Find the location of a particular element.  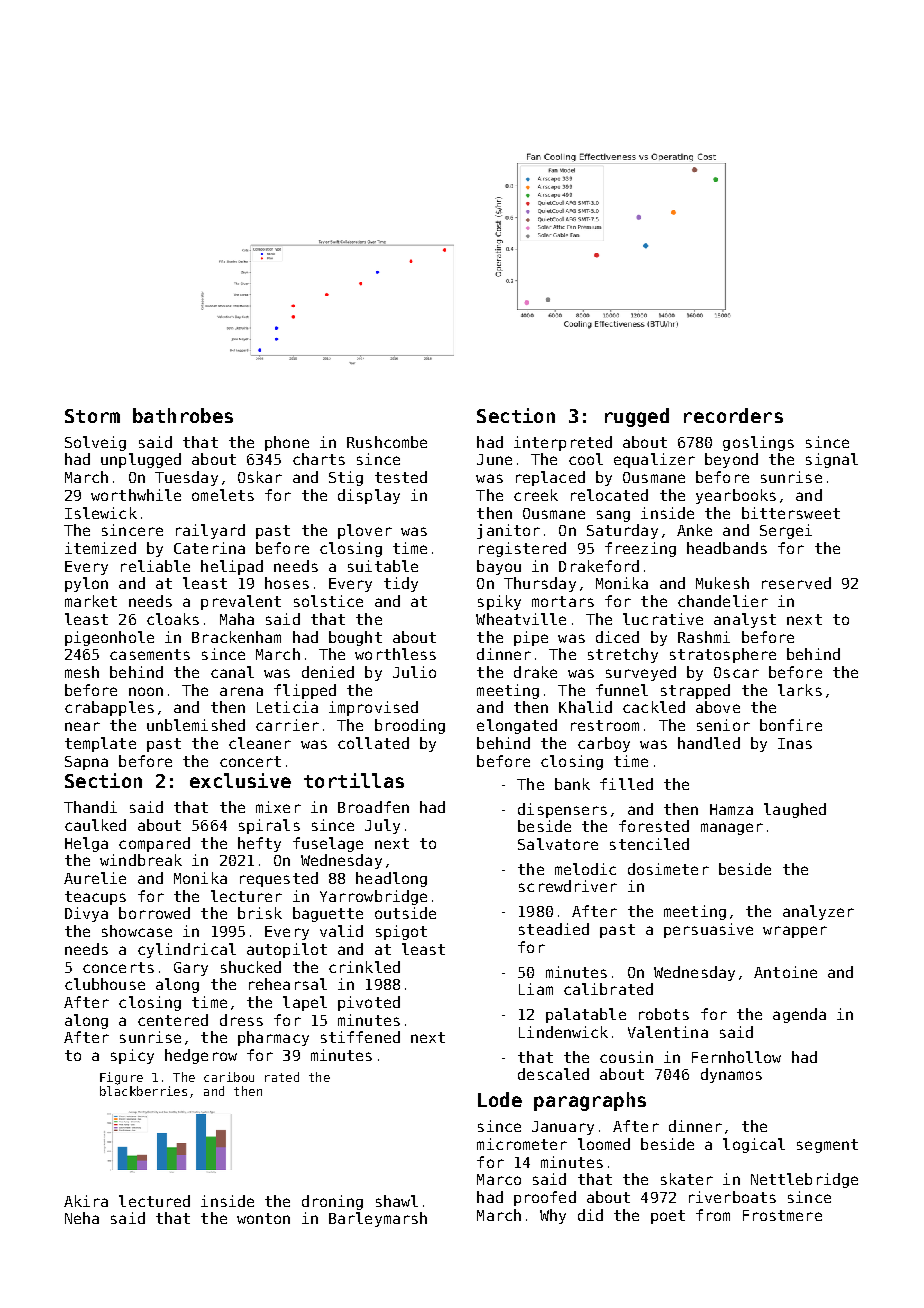

persuasive is located at coordinates (708, 930).
